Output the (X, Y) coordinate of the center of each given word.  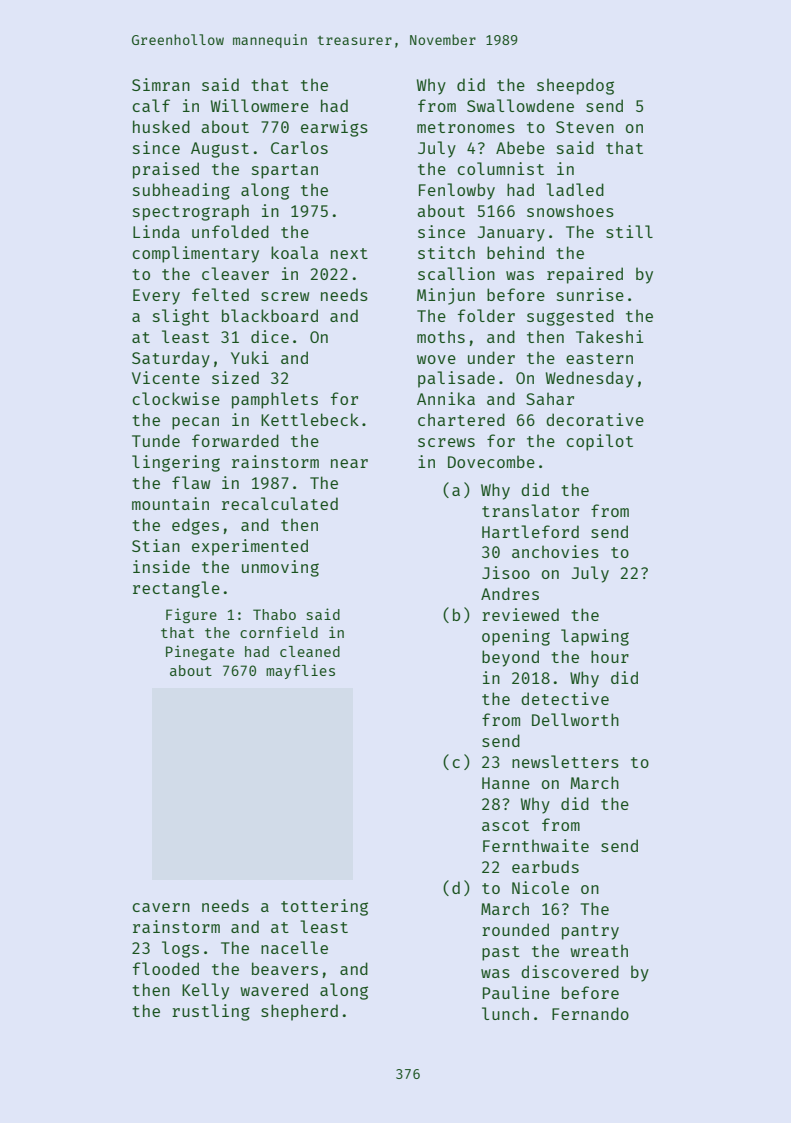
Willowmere (260, 105)
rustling (211, 1012)
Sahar (550, 398)
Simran (161, 84)
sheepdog (575, 86)
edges (195, 526)
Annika (446, 398)
